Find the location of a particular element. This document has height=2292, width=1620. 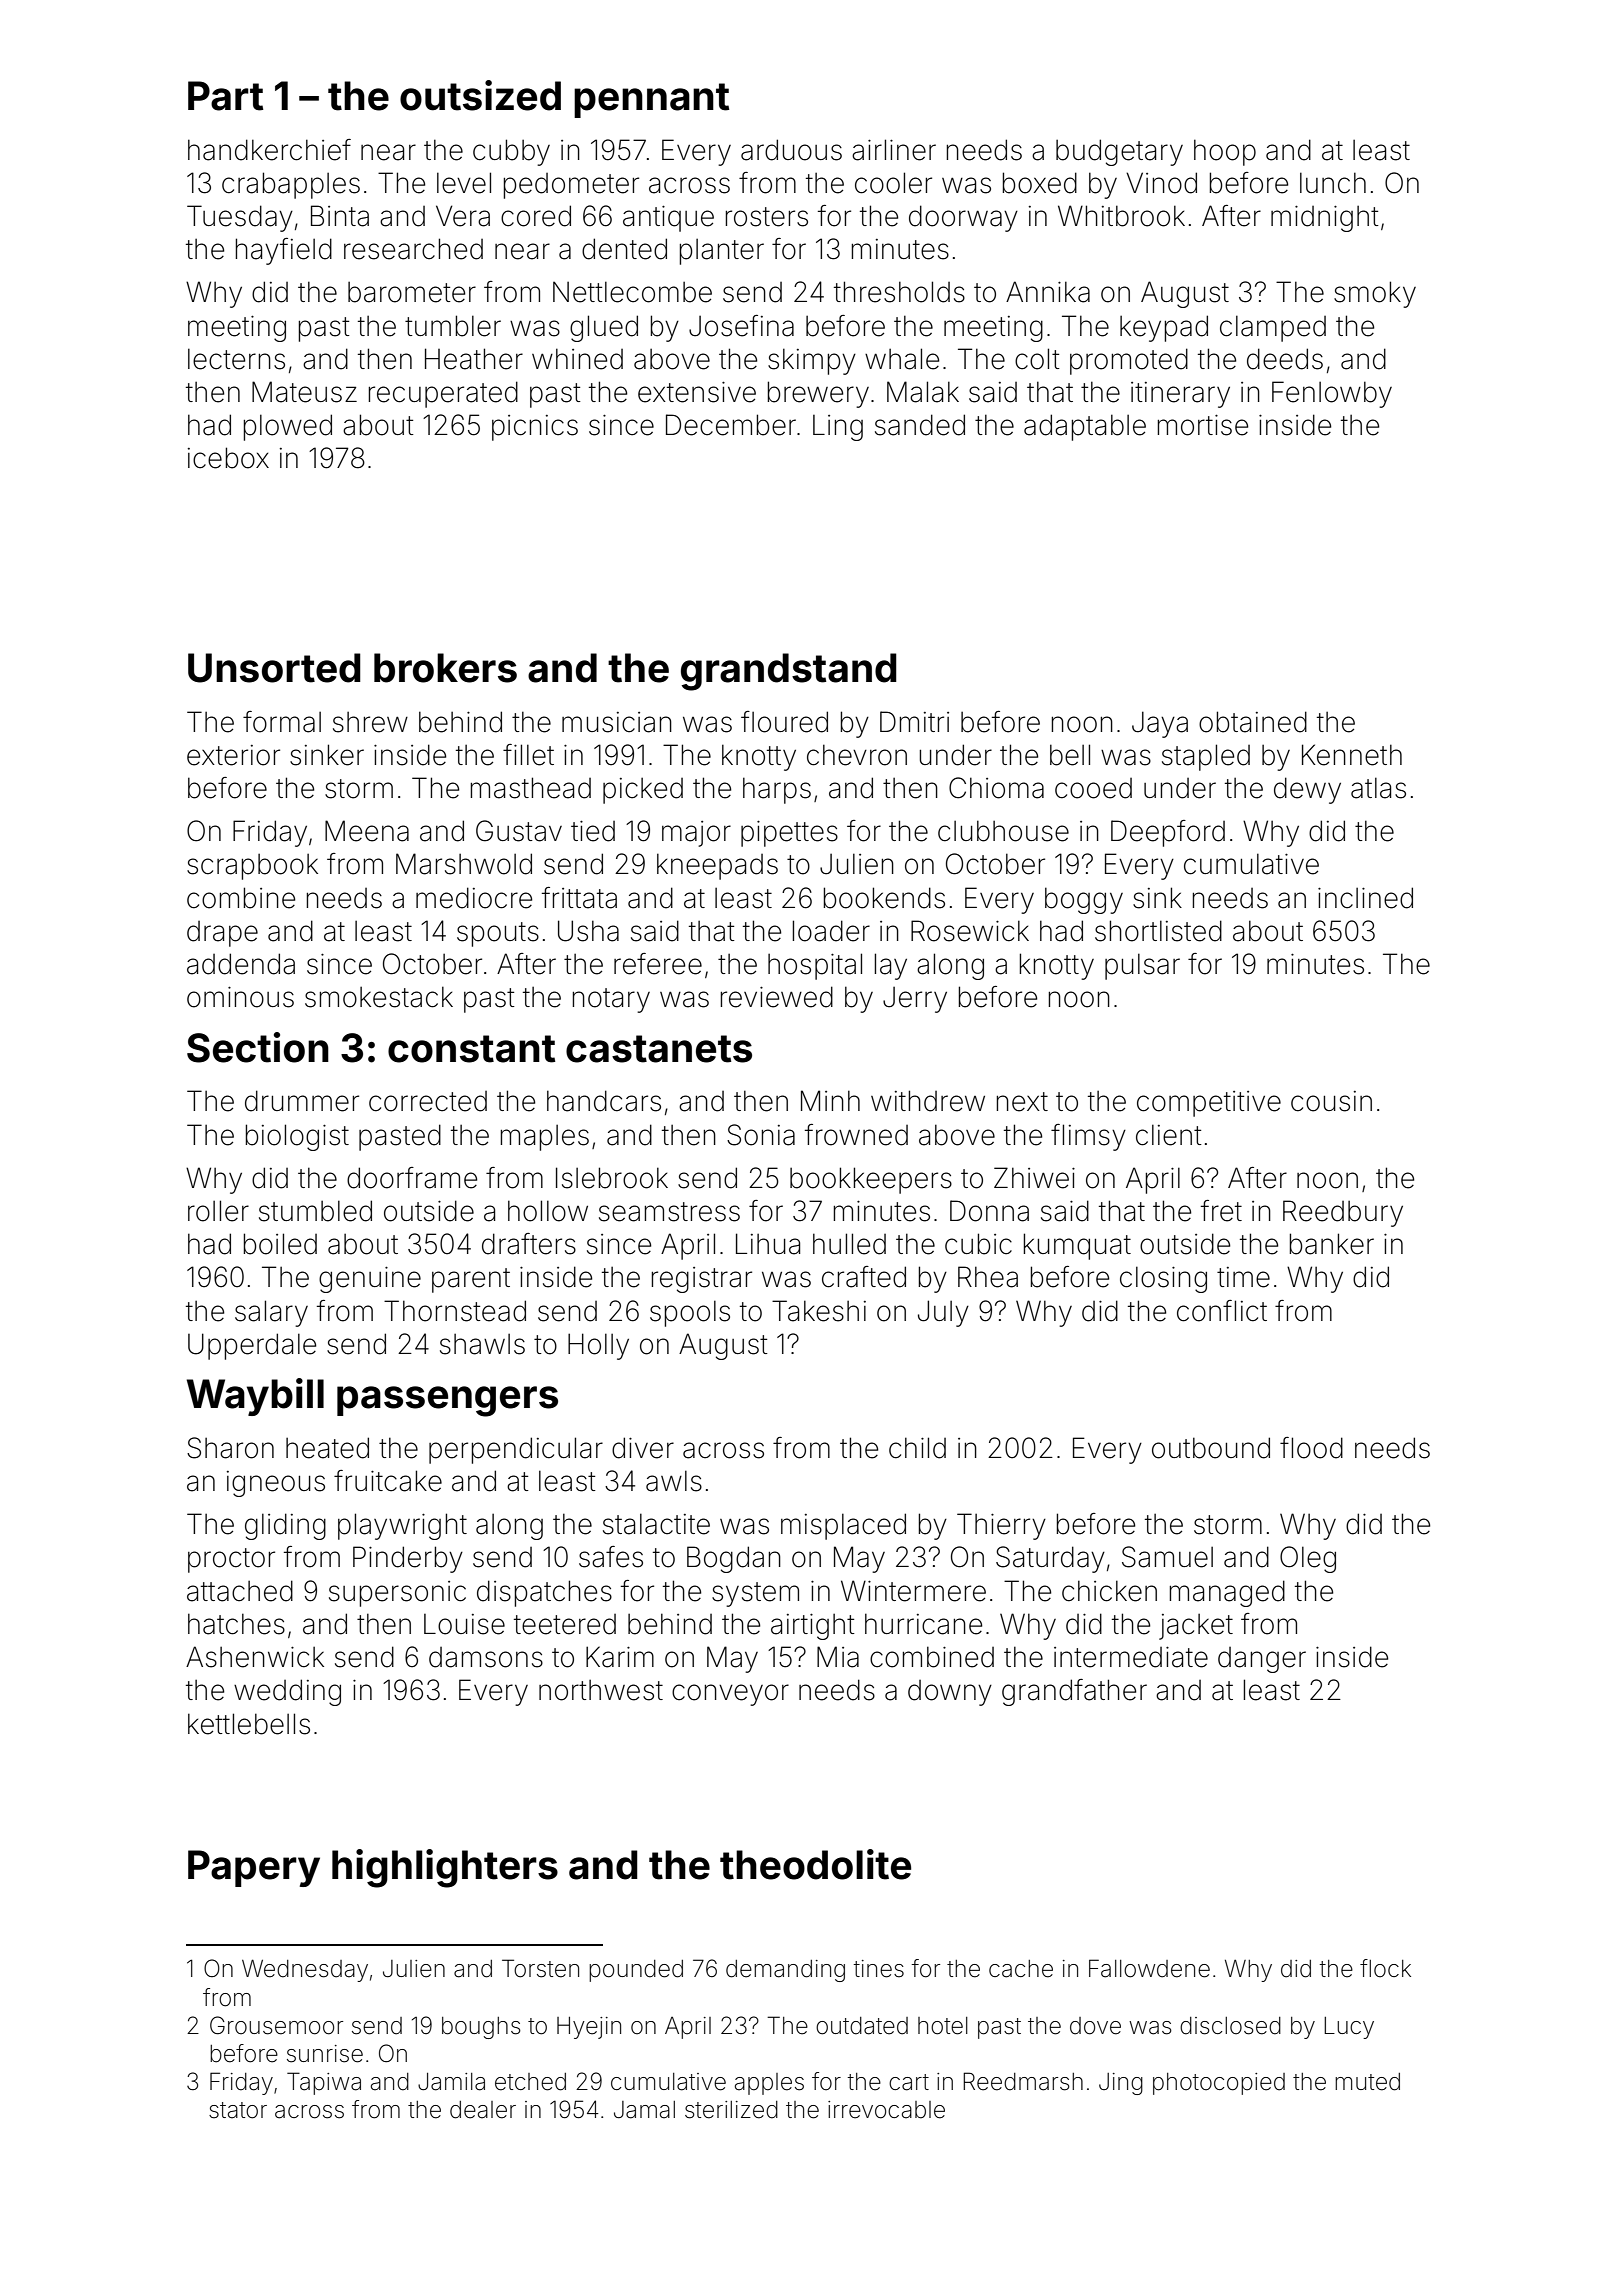

Binta is located at coordinates (340, 216).
